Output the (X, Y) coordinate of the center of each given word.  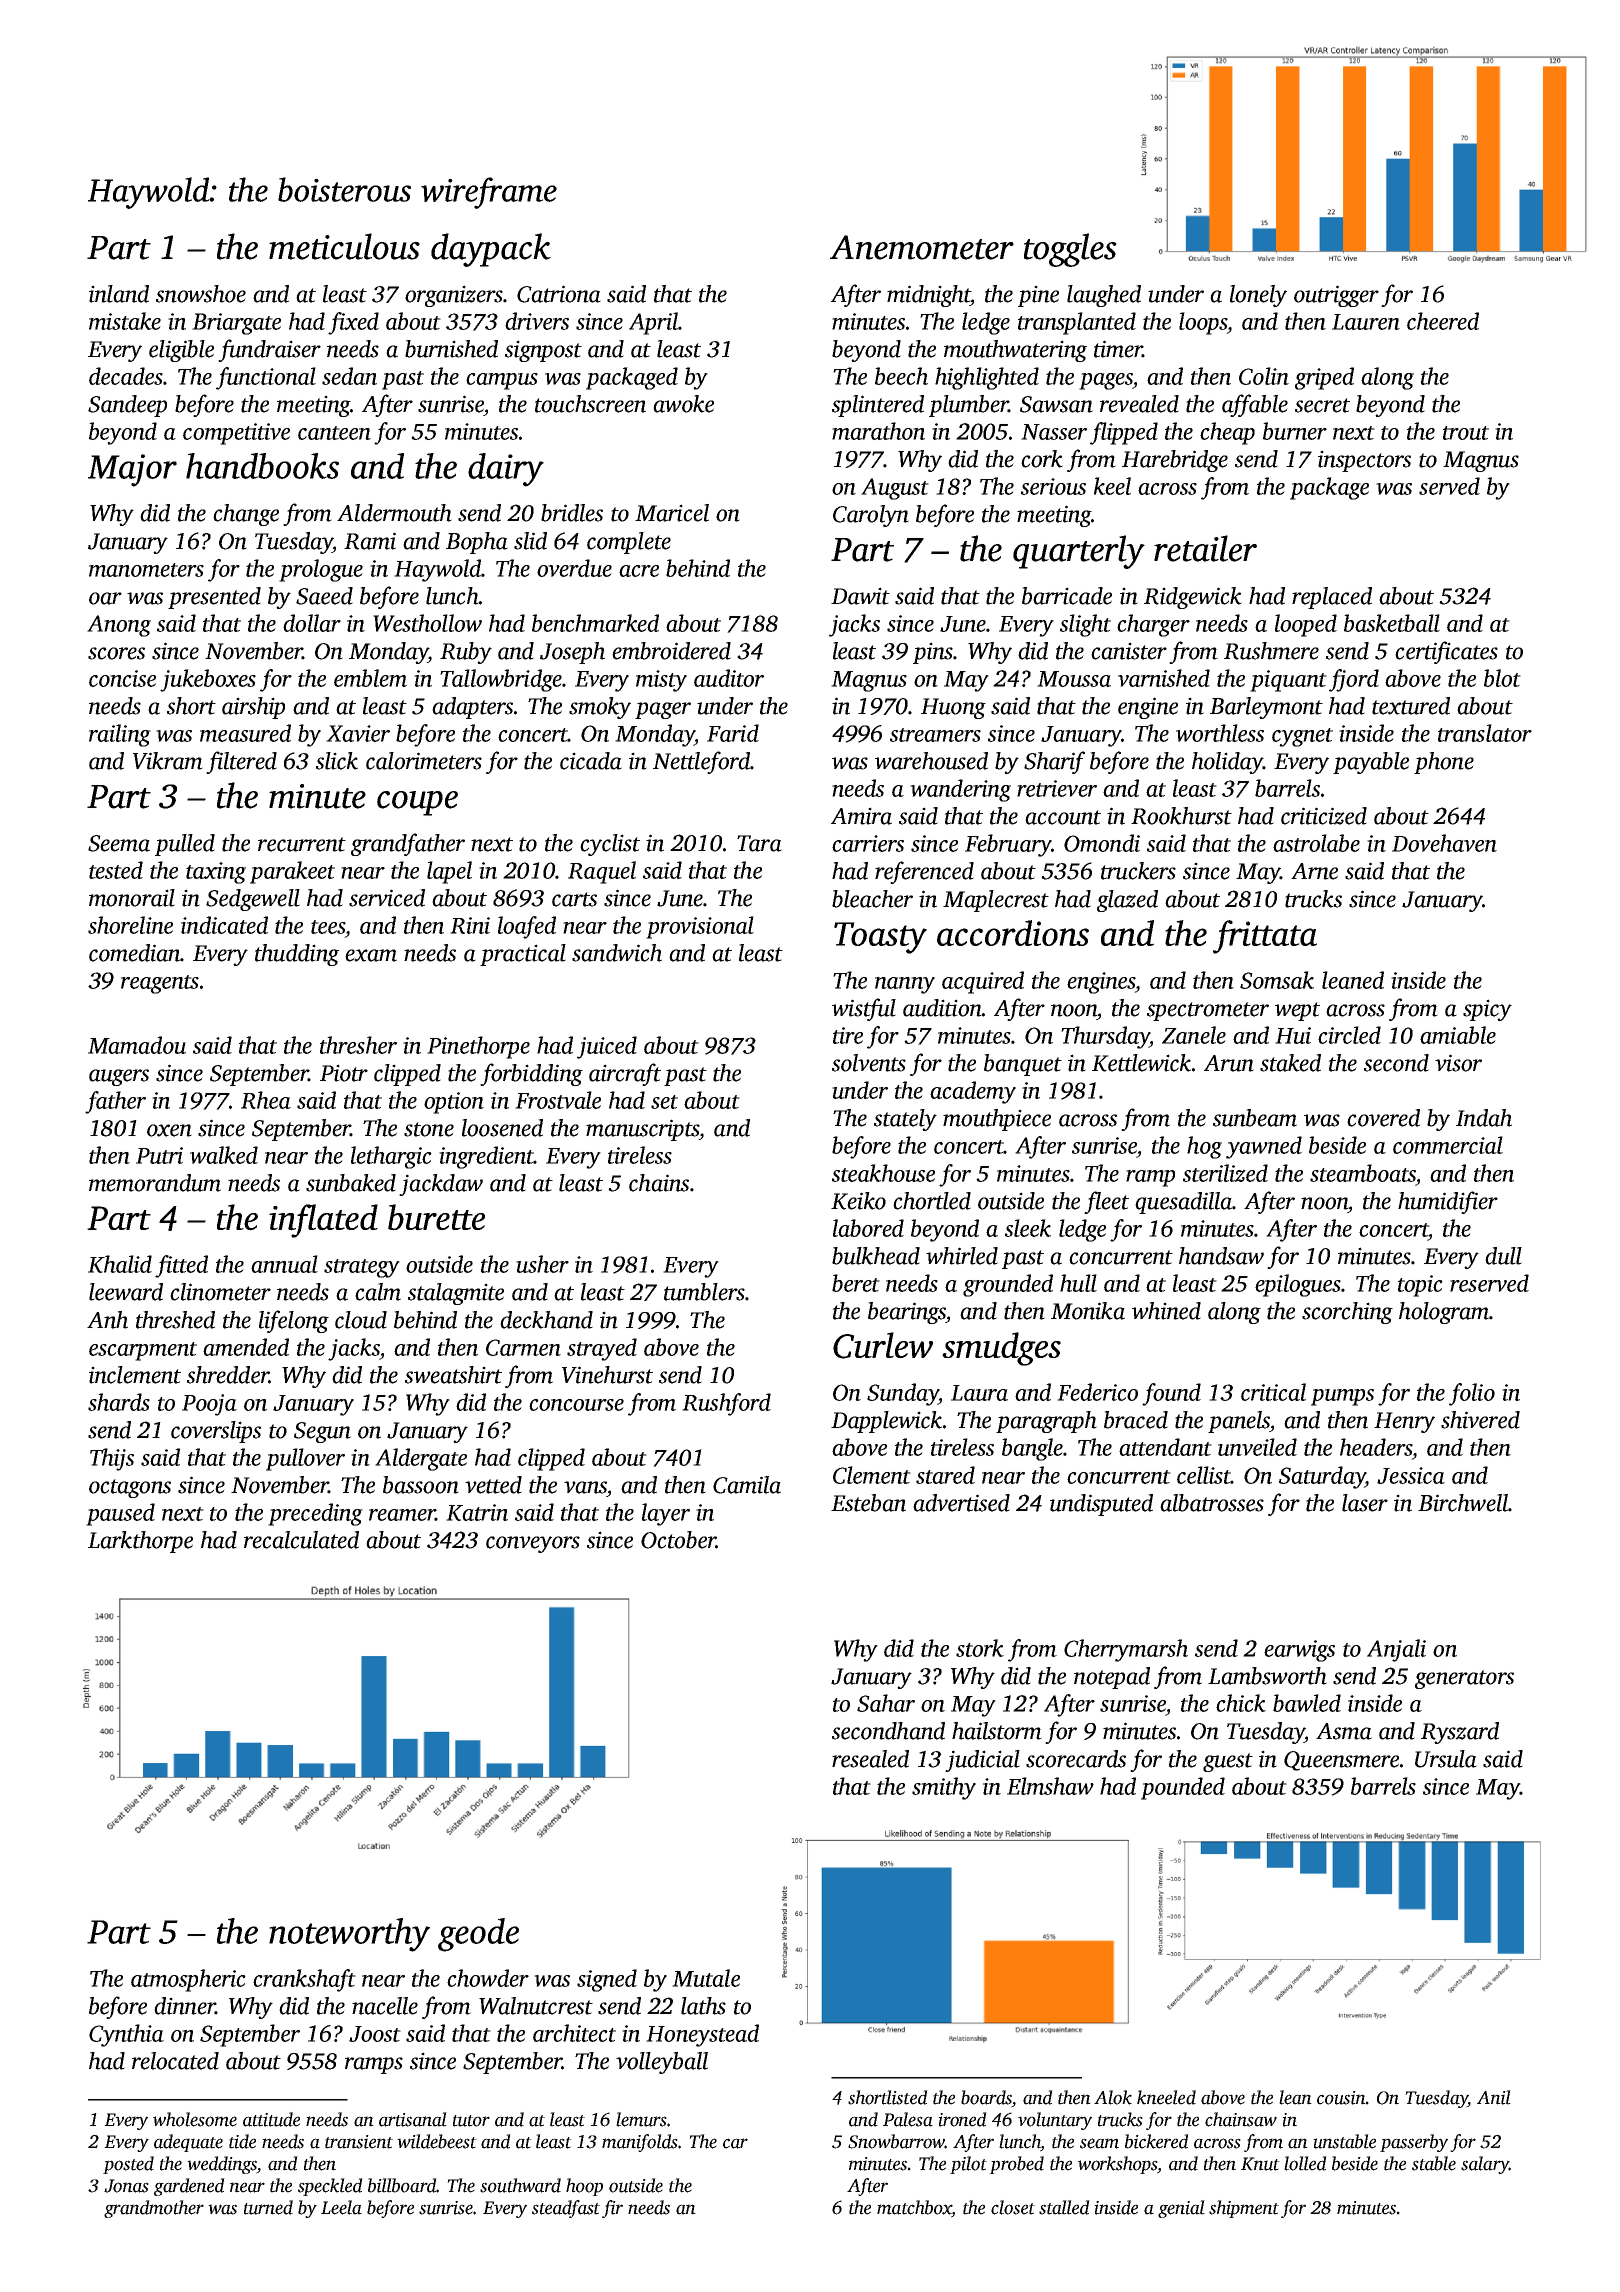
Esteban (868, 1503)
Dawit (860, 596)
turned (268, 2207)
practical (523, 955)
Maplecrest (996, 901)
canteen (334, 433)
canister (1129, 651)
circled (1349, 1035)
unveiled (1257, 1447)
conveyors (533, 1544)
